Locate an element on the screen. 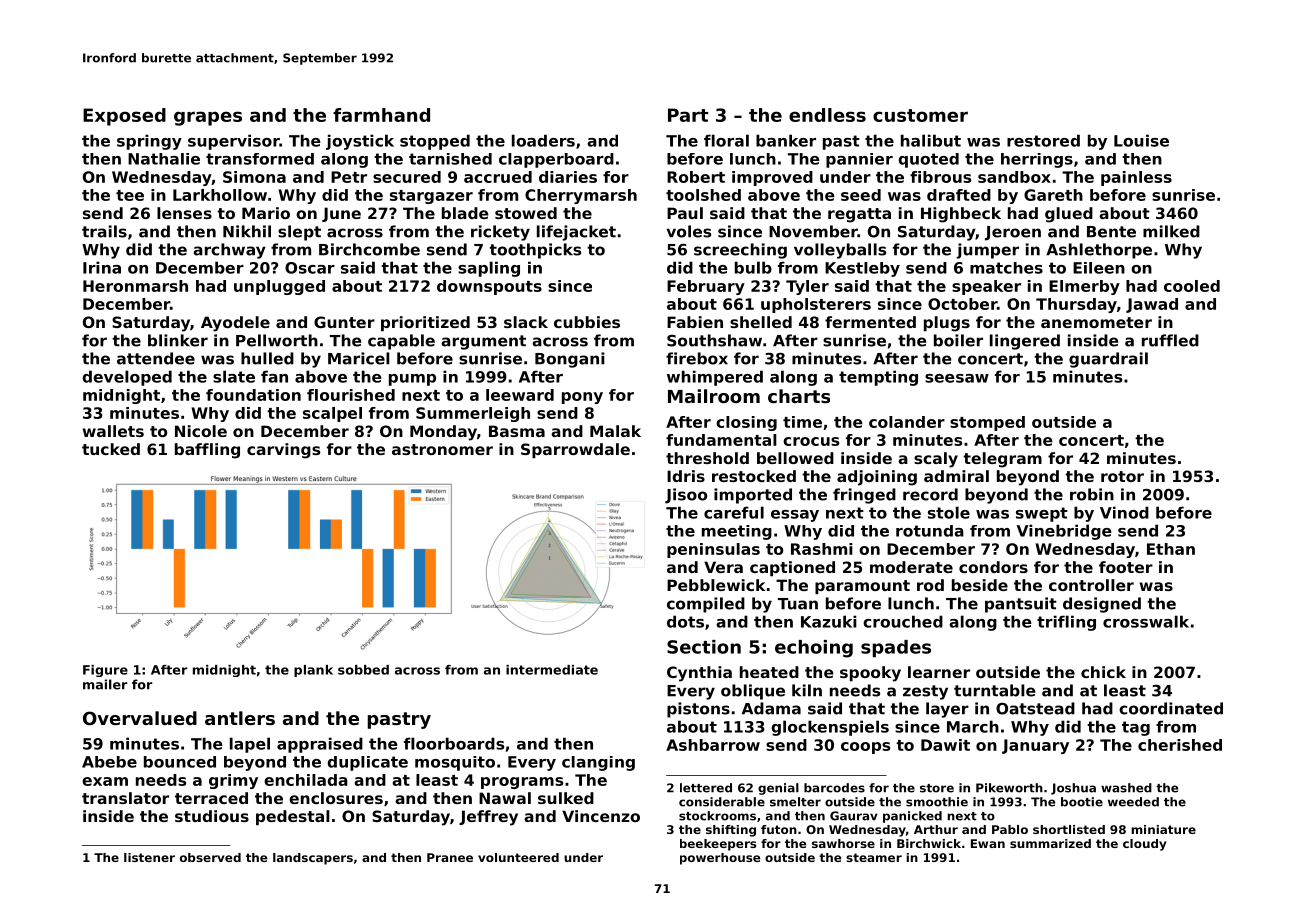 The image size is (1308, 924). Vera is located at coordinates (723, 567).
